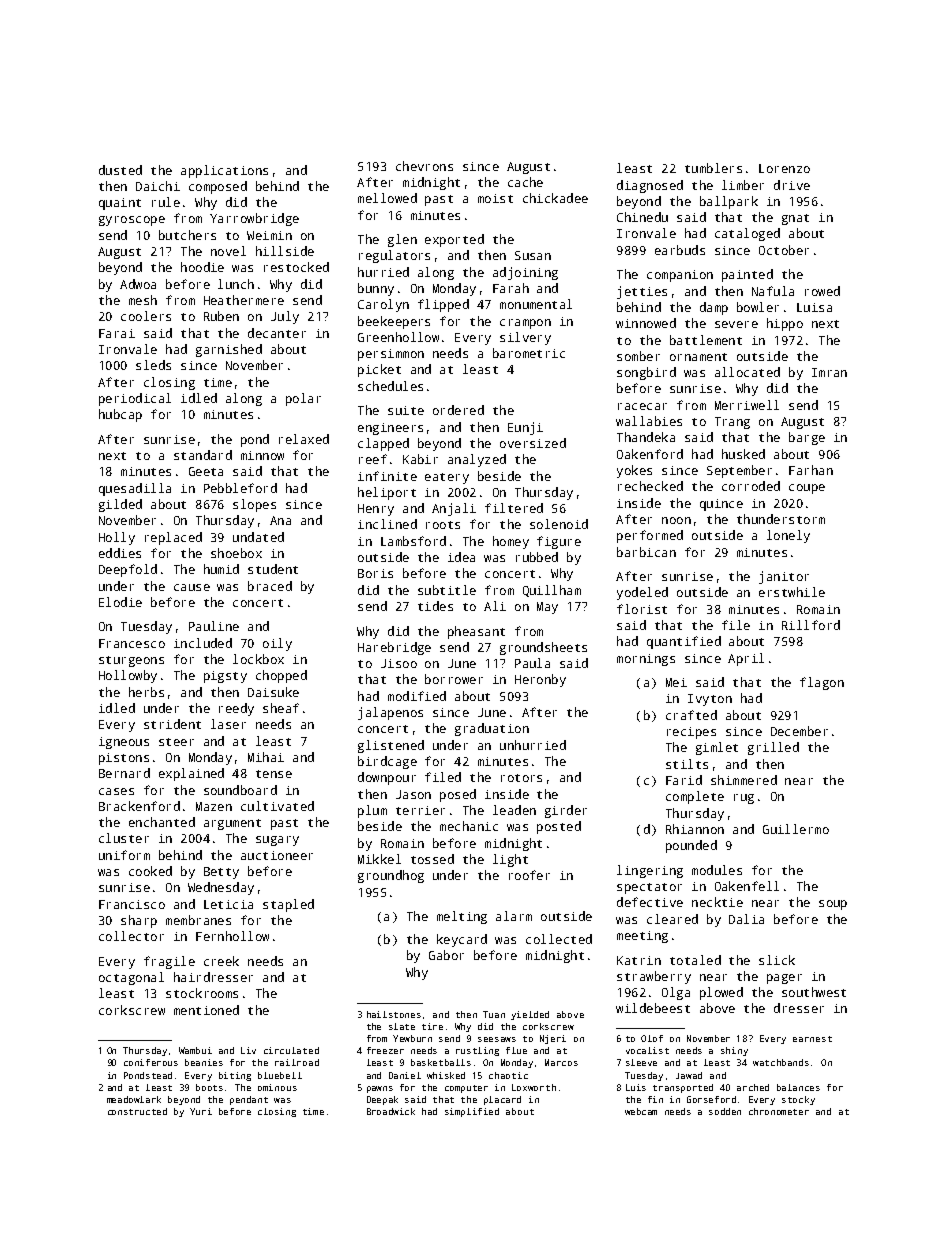  Describe the element at coordinates (173, 538) in the screenshot. I see `replaced` at that location.
